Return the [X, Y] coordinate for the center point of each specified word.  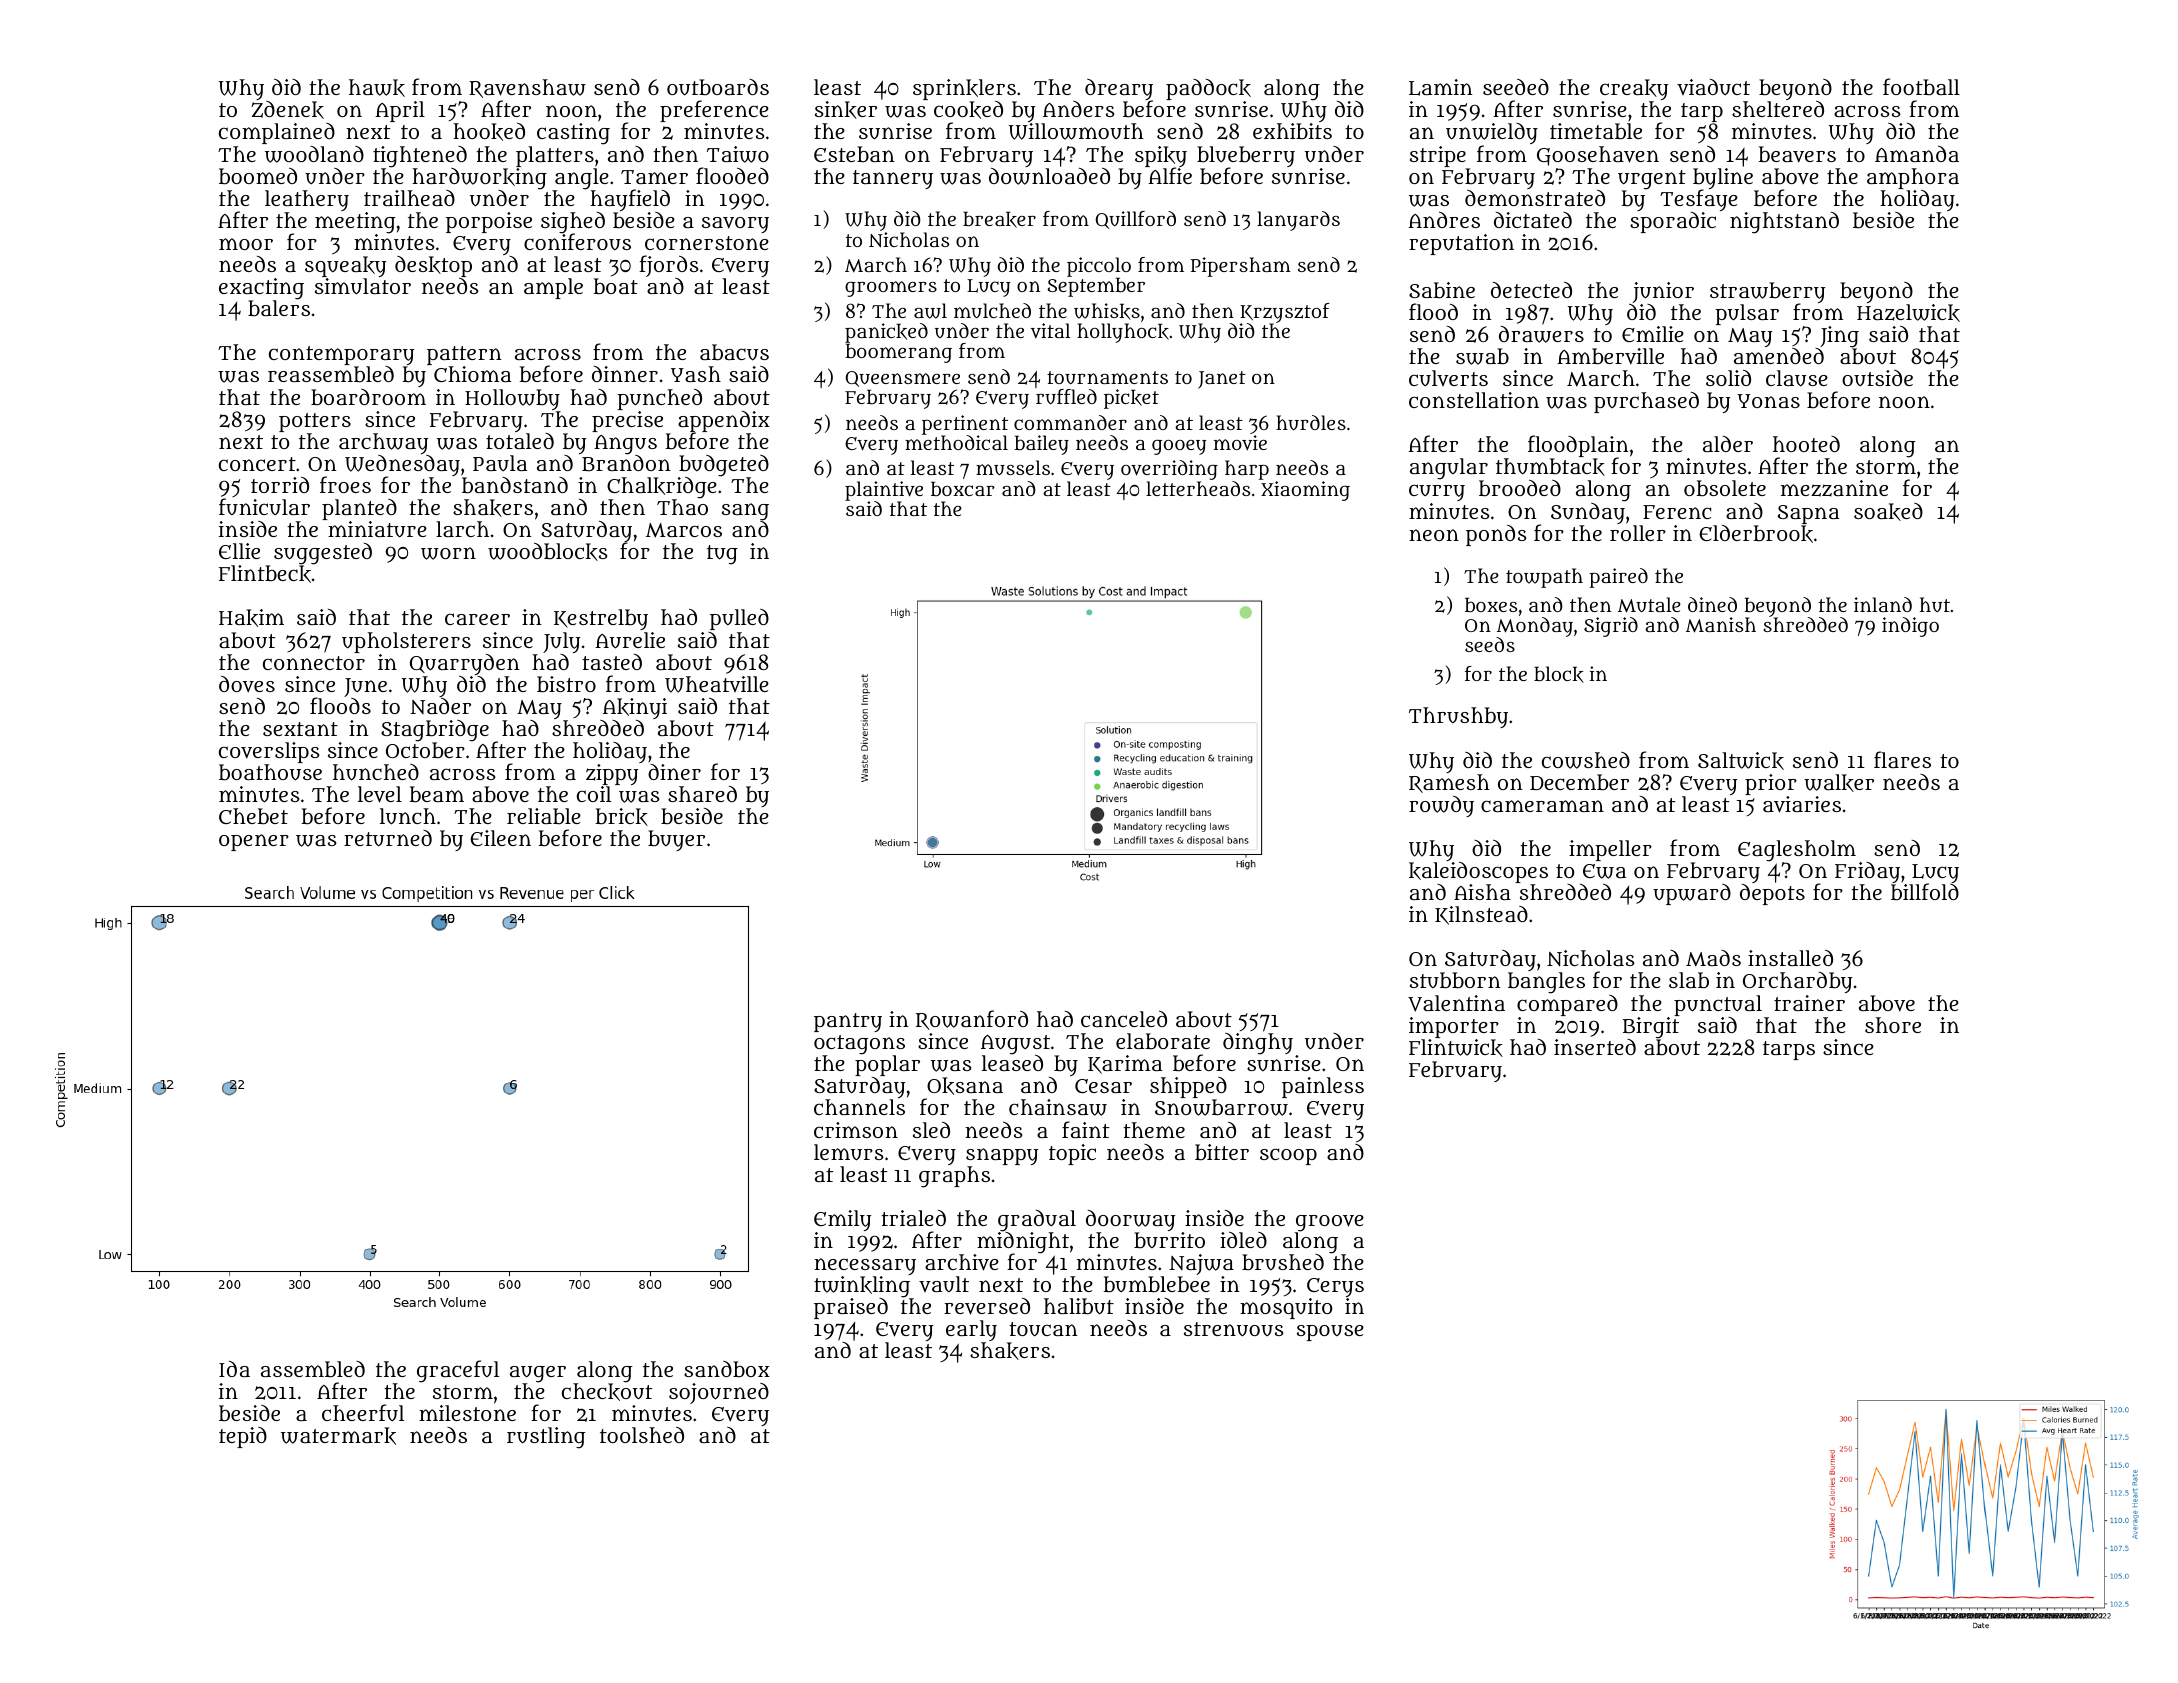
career [477, 619]
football [1921, 87]
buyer [676, 840]
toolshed [642, 1435]
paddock [1208, 89]
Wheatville [717, 684]
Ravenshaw [527, 88]
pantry [848, 1022]
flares [1902, 759]
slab [1689, 980]
